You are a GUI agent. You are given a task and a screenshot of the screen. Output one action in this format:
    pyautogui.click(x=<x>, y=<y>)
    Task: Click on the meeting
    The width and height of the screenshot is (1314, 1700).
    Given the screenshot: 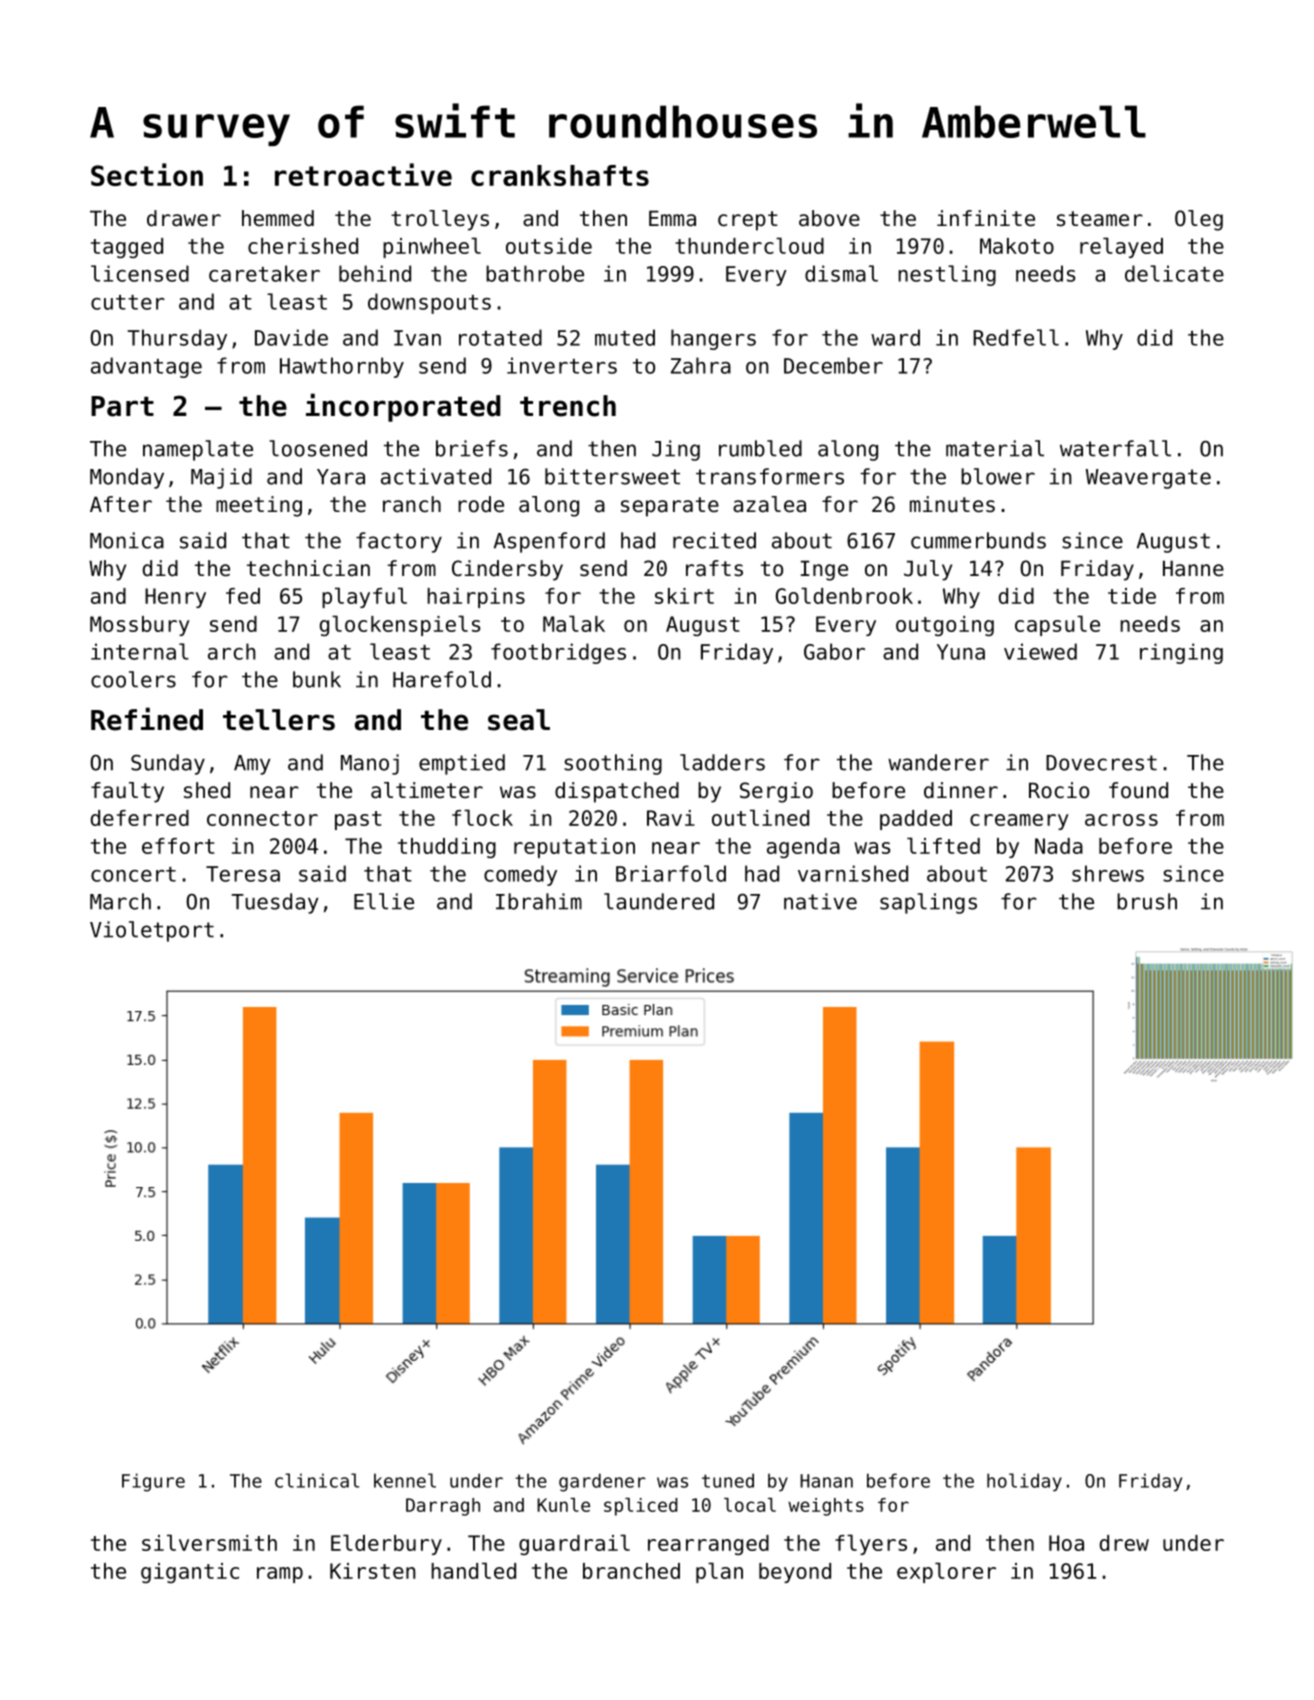 What is the action you would take?
    pyautogui.click(x=259, y=506)
